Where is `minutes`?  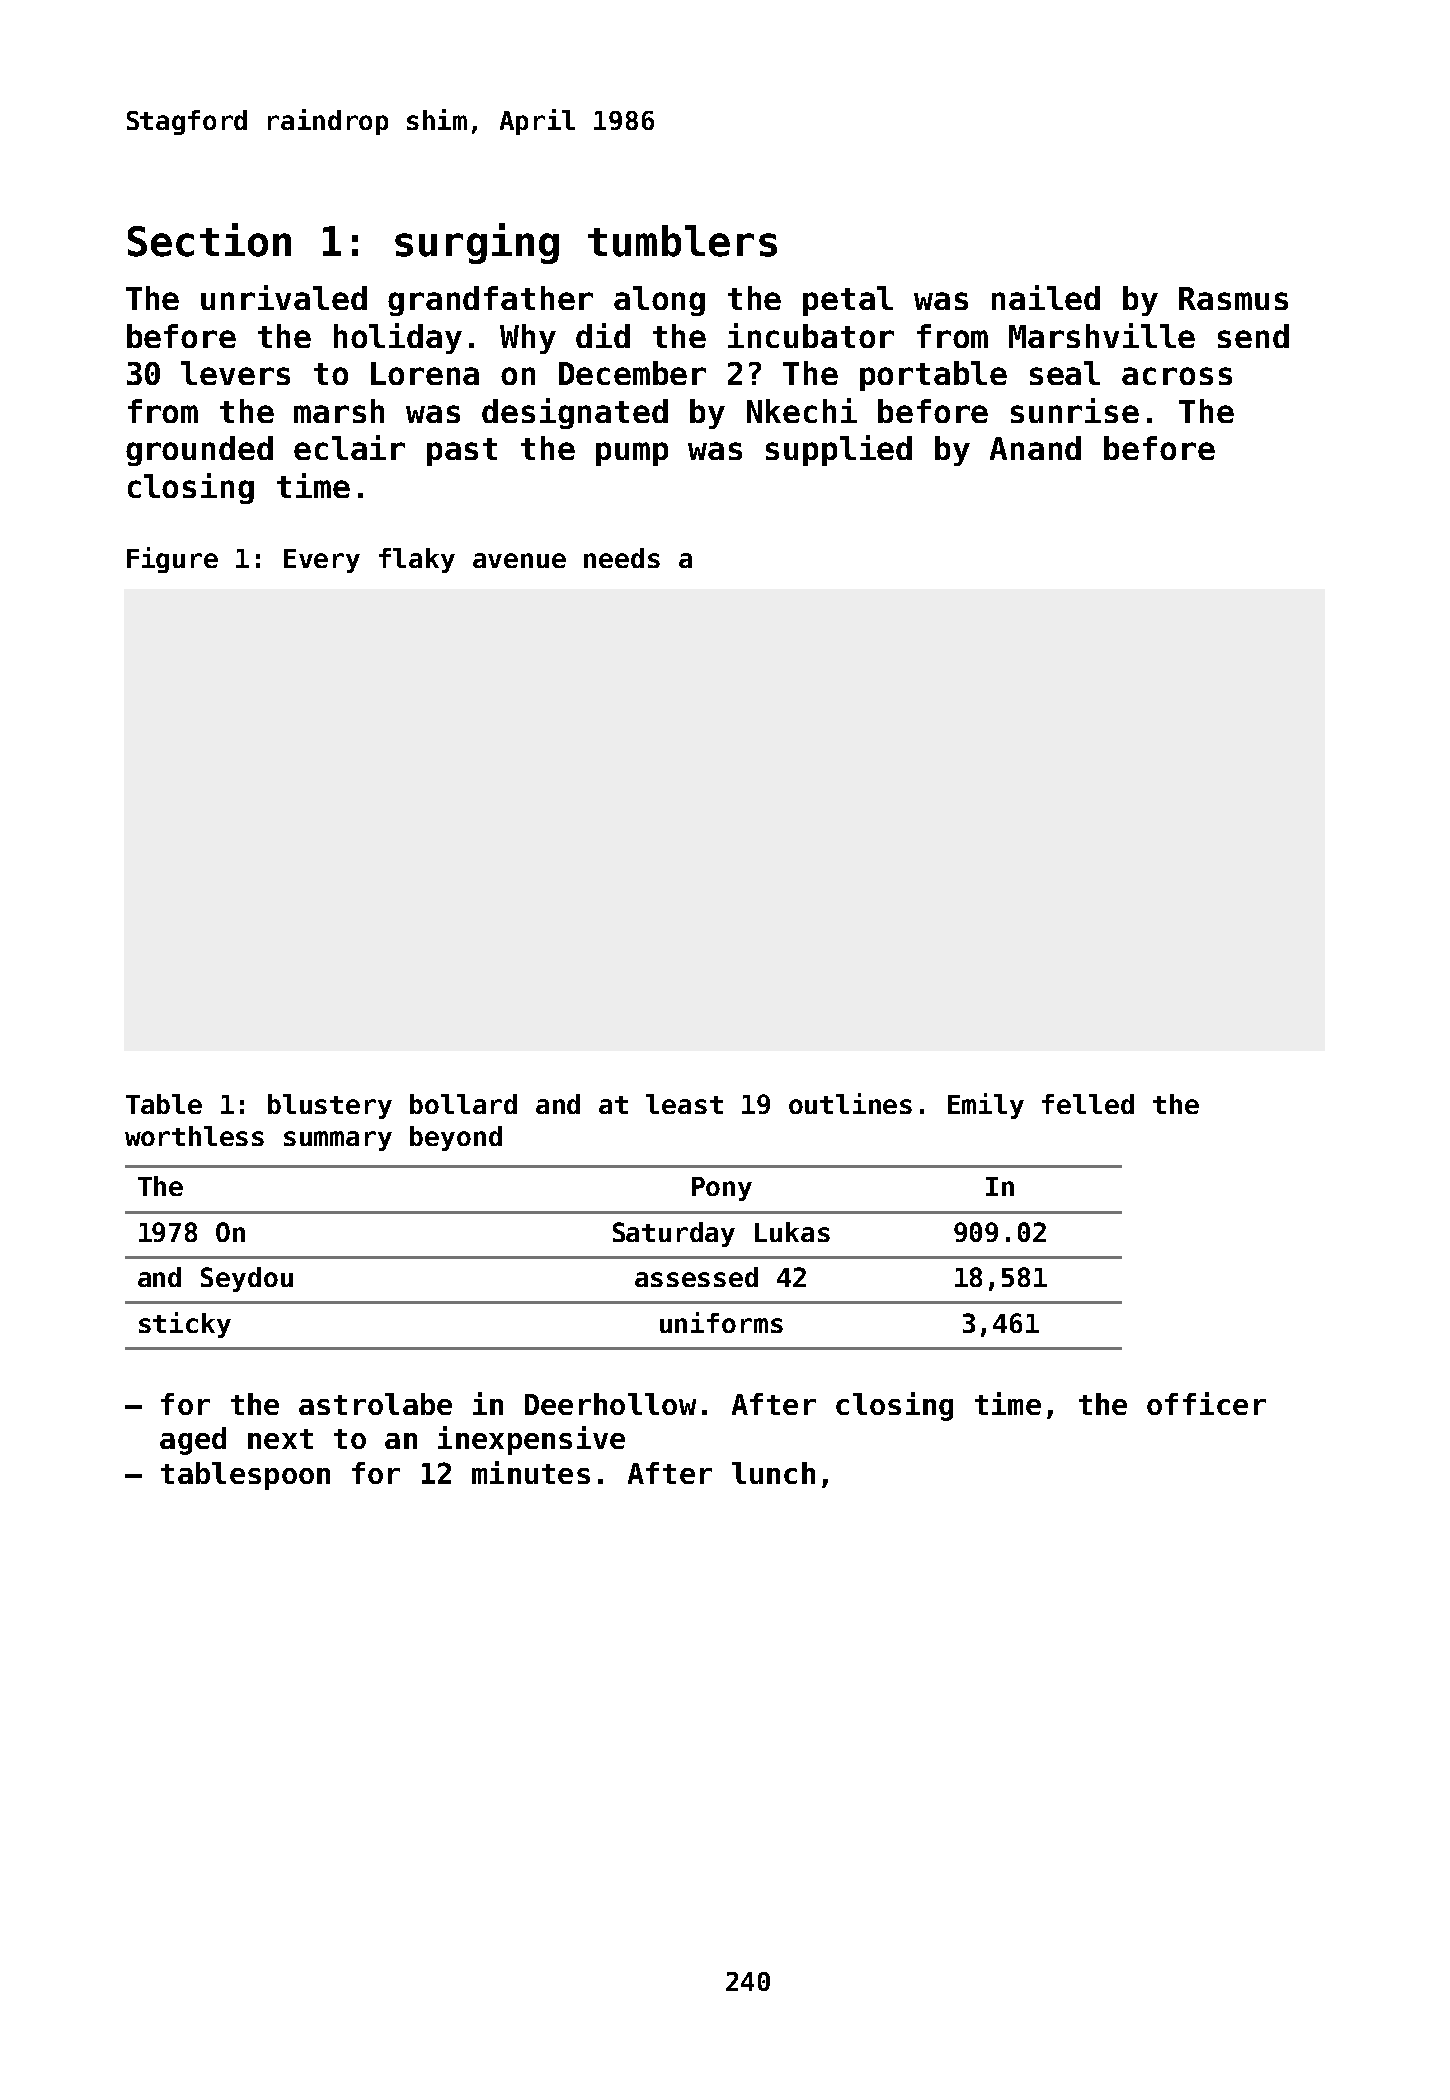
minutes is located at coordinates (531, 1472).
